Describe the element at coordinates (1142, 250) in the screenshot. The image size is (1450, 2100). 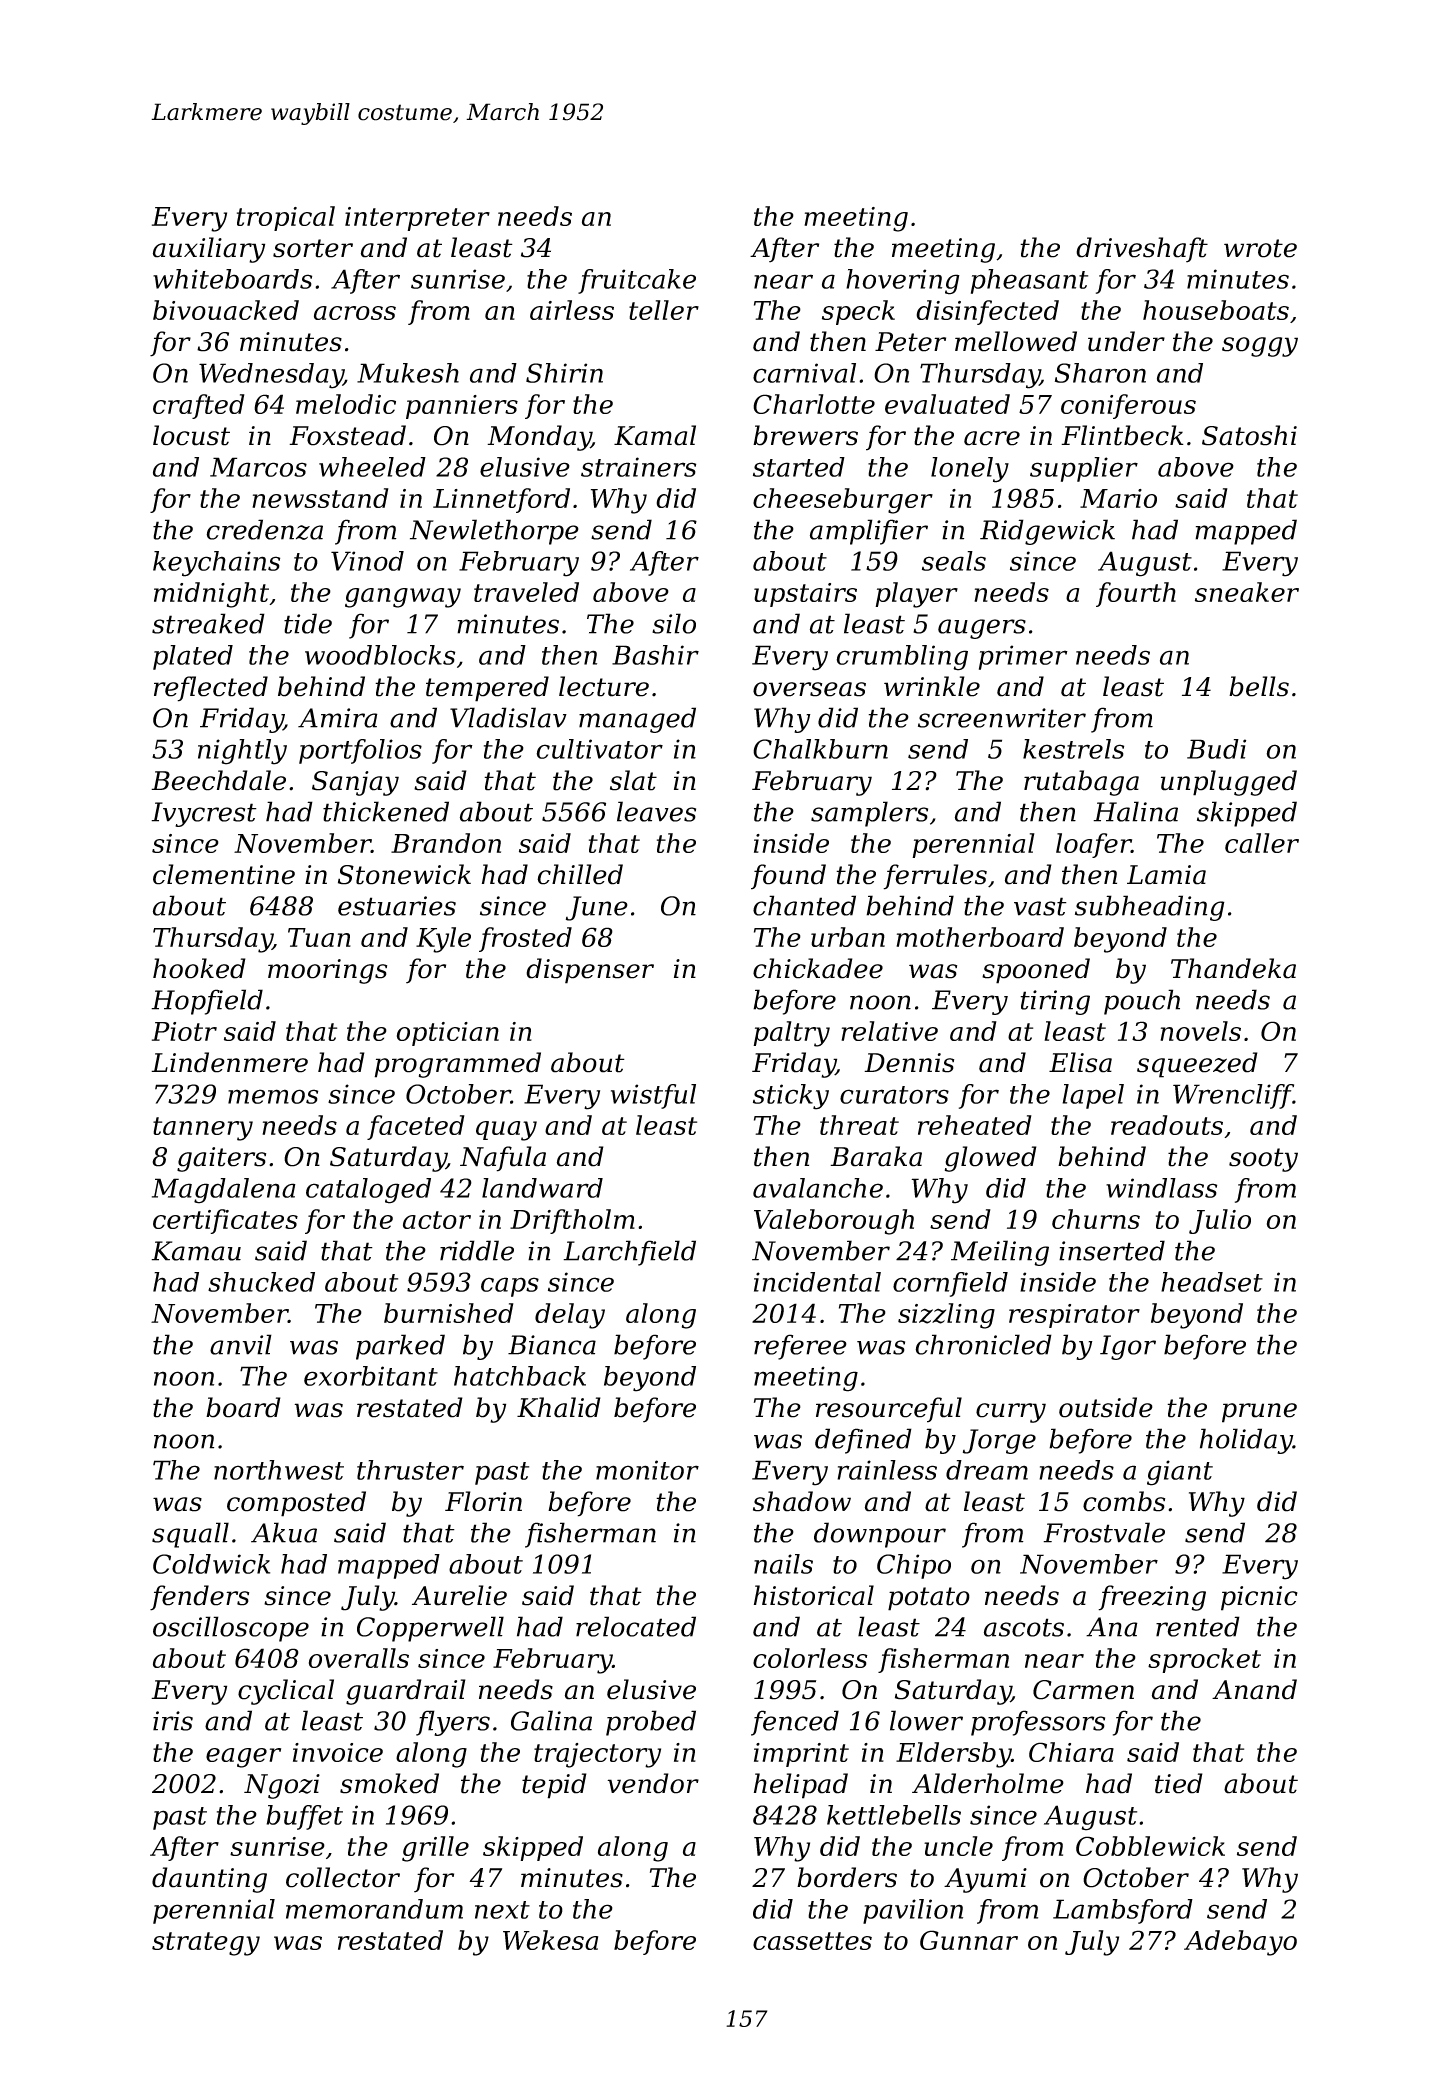
I see `driveshaft` at that location.
